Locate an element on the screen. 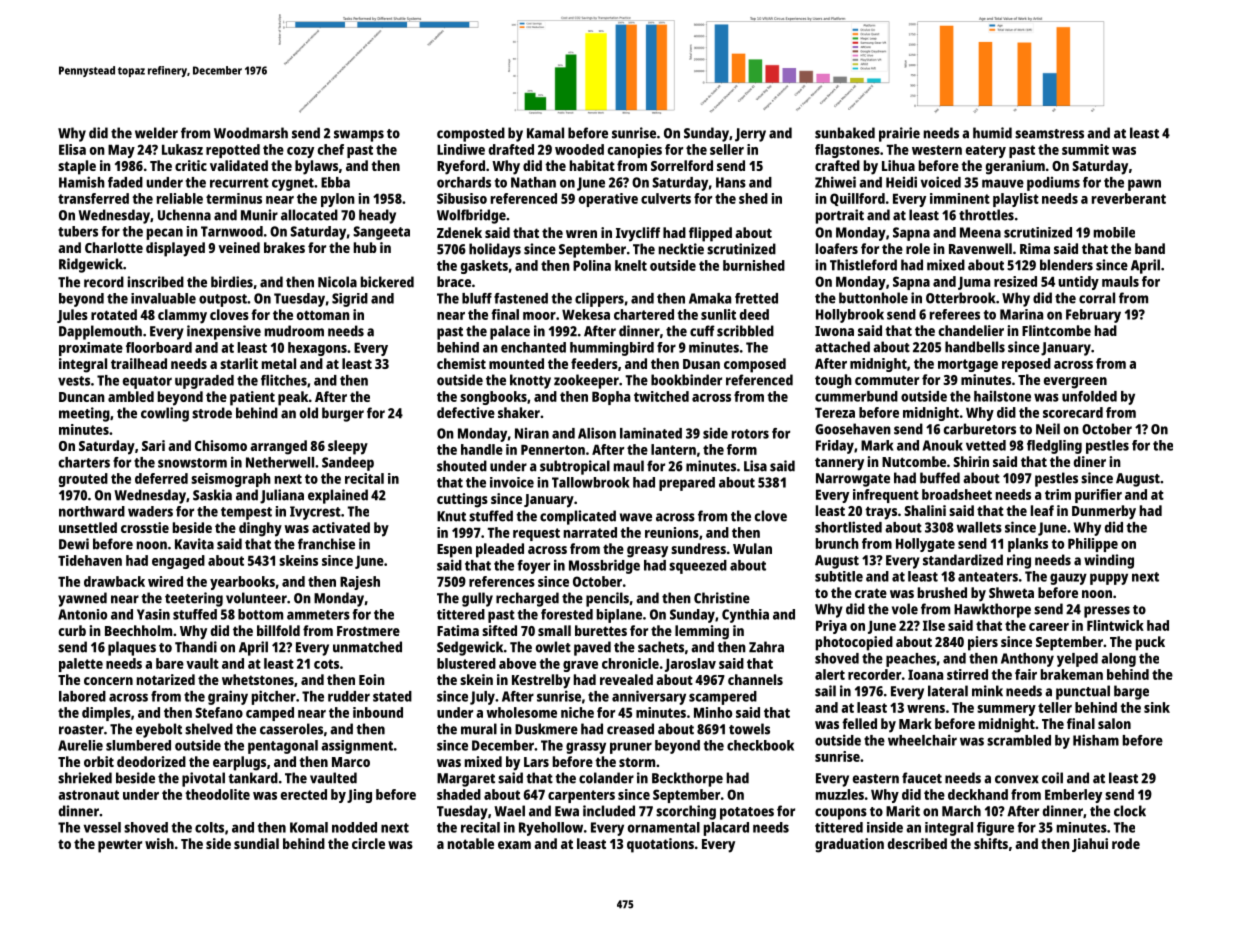 The width and height of the screenshot is (1233, 952). Dunmerby is located at coordinates (1104, 512).
